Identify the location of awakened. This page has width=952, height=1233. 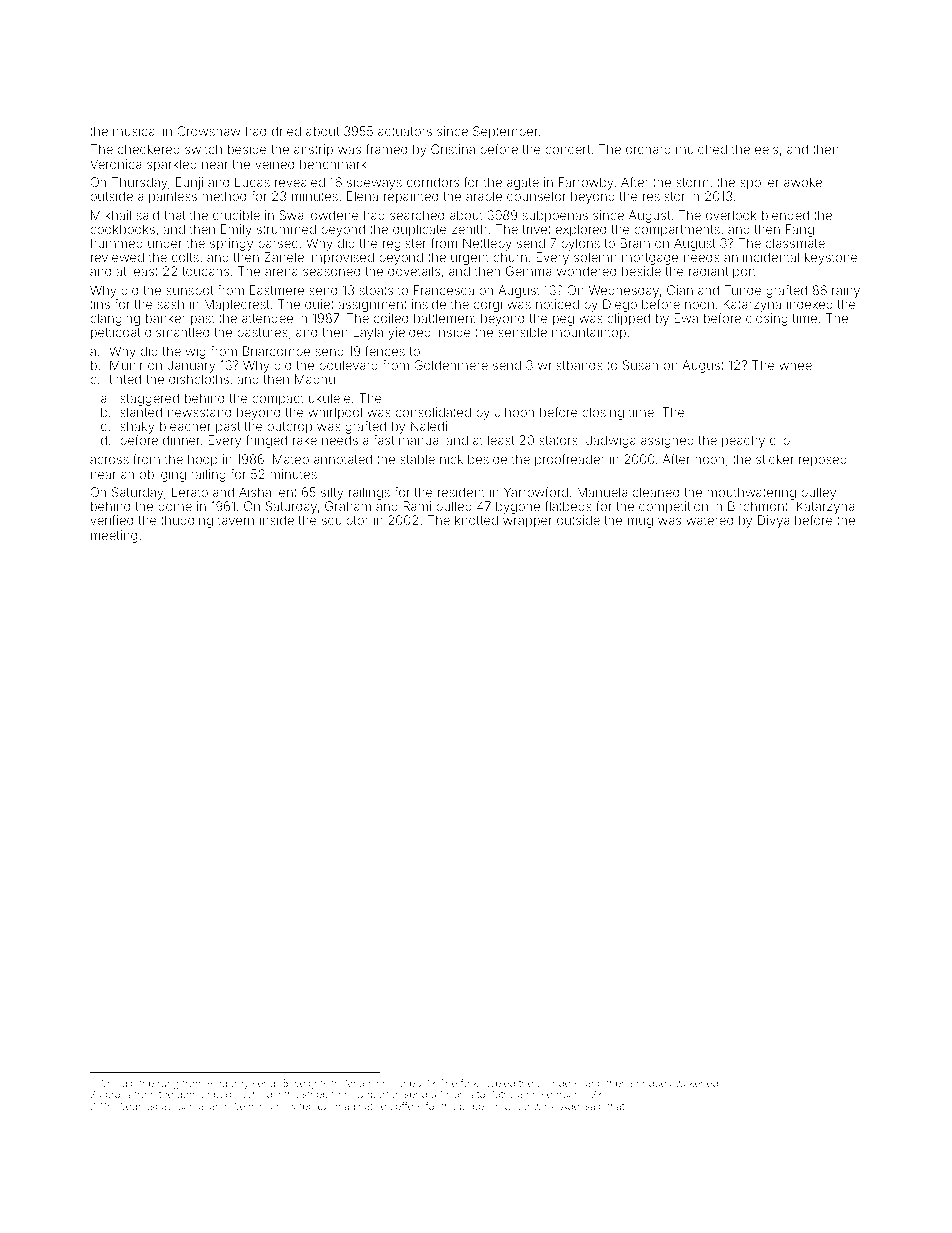
(694, 1083).
